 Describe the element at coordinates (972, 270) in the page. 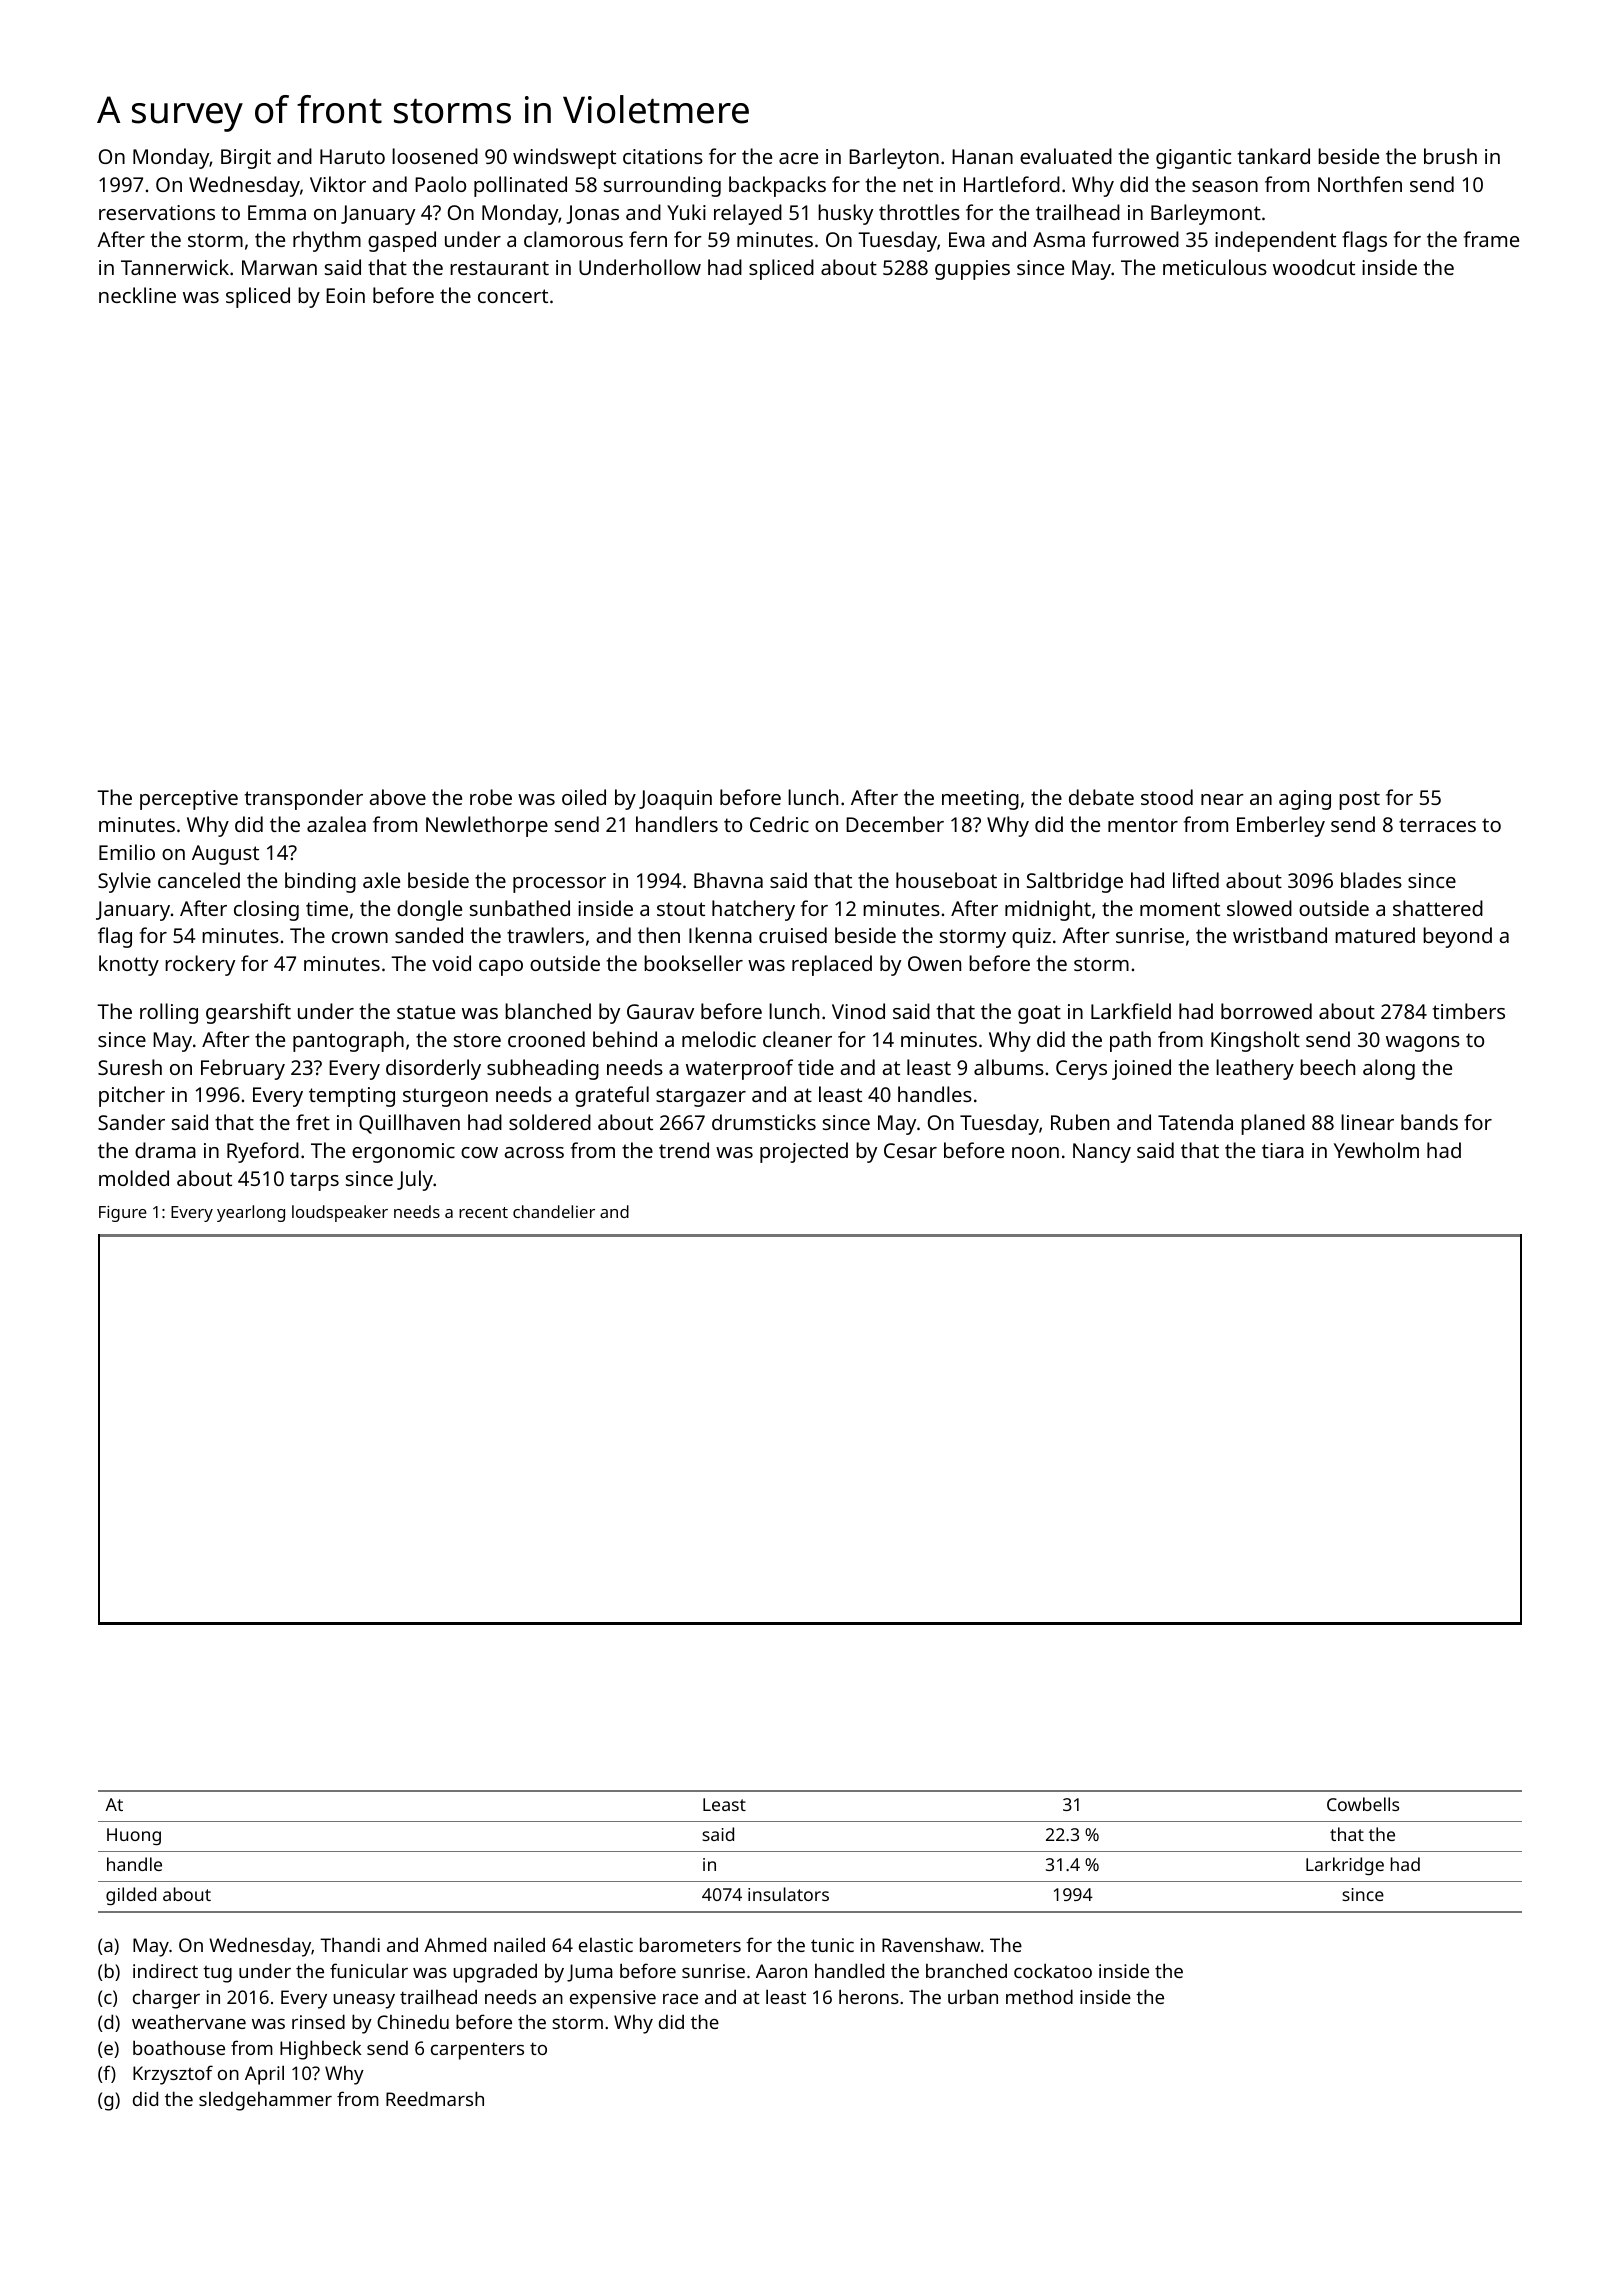

I see `guppies` at that location.
